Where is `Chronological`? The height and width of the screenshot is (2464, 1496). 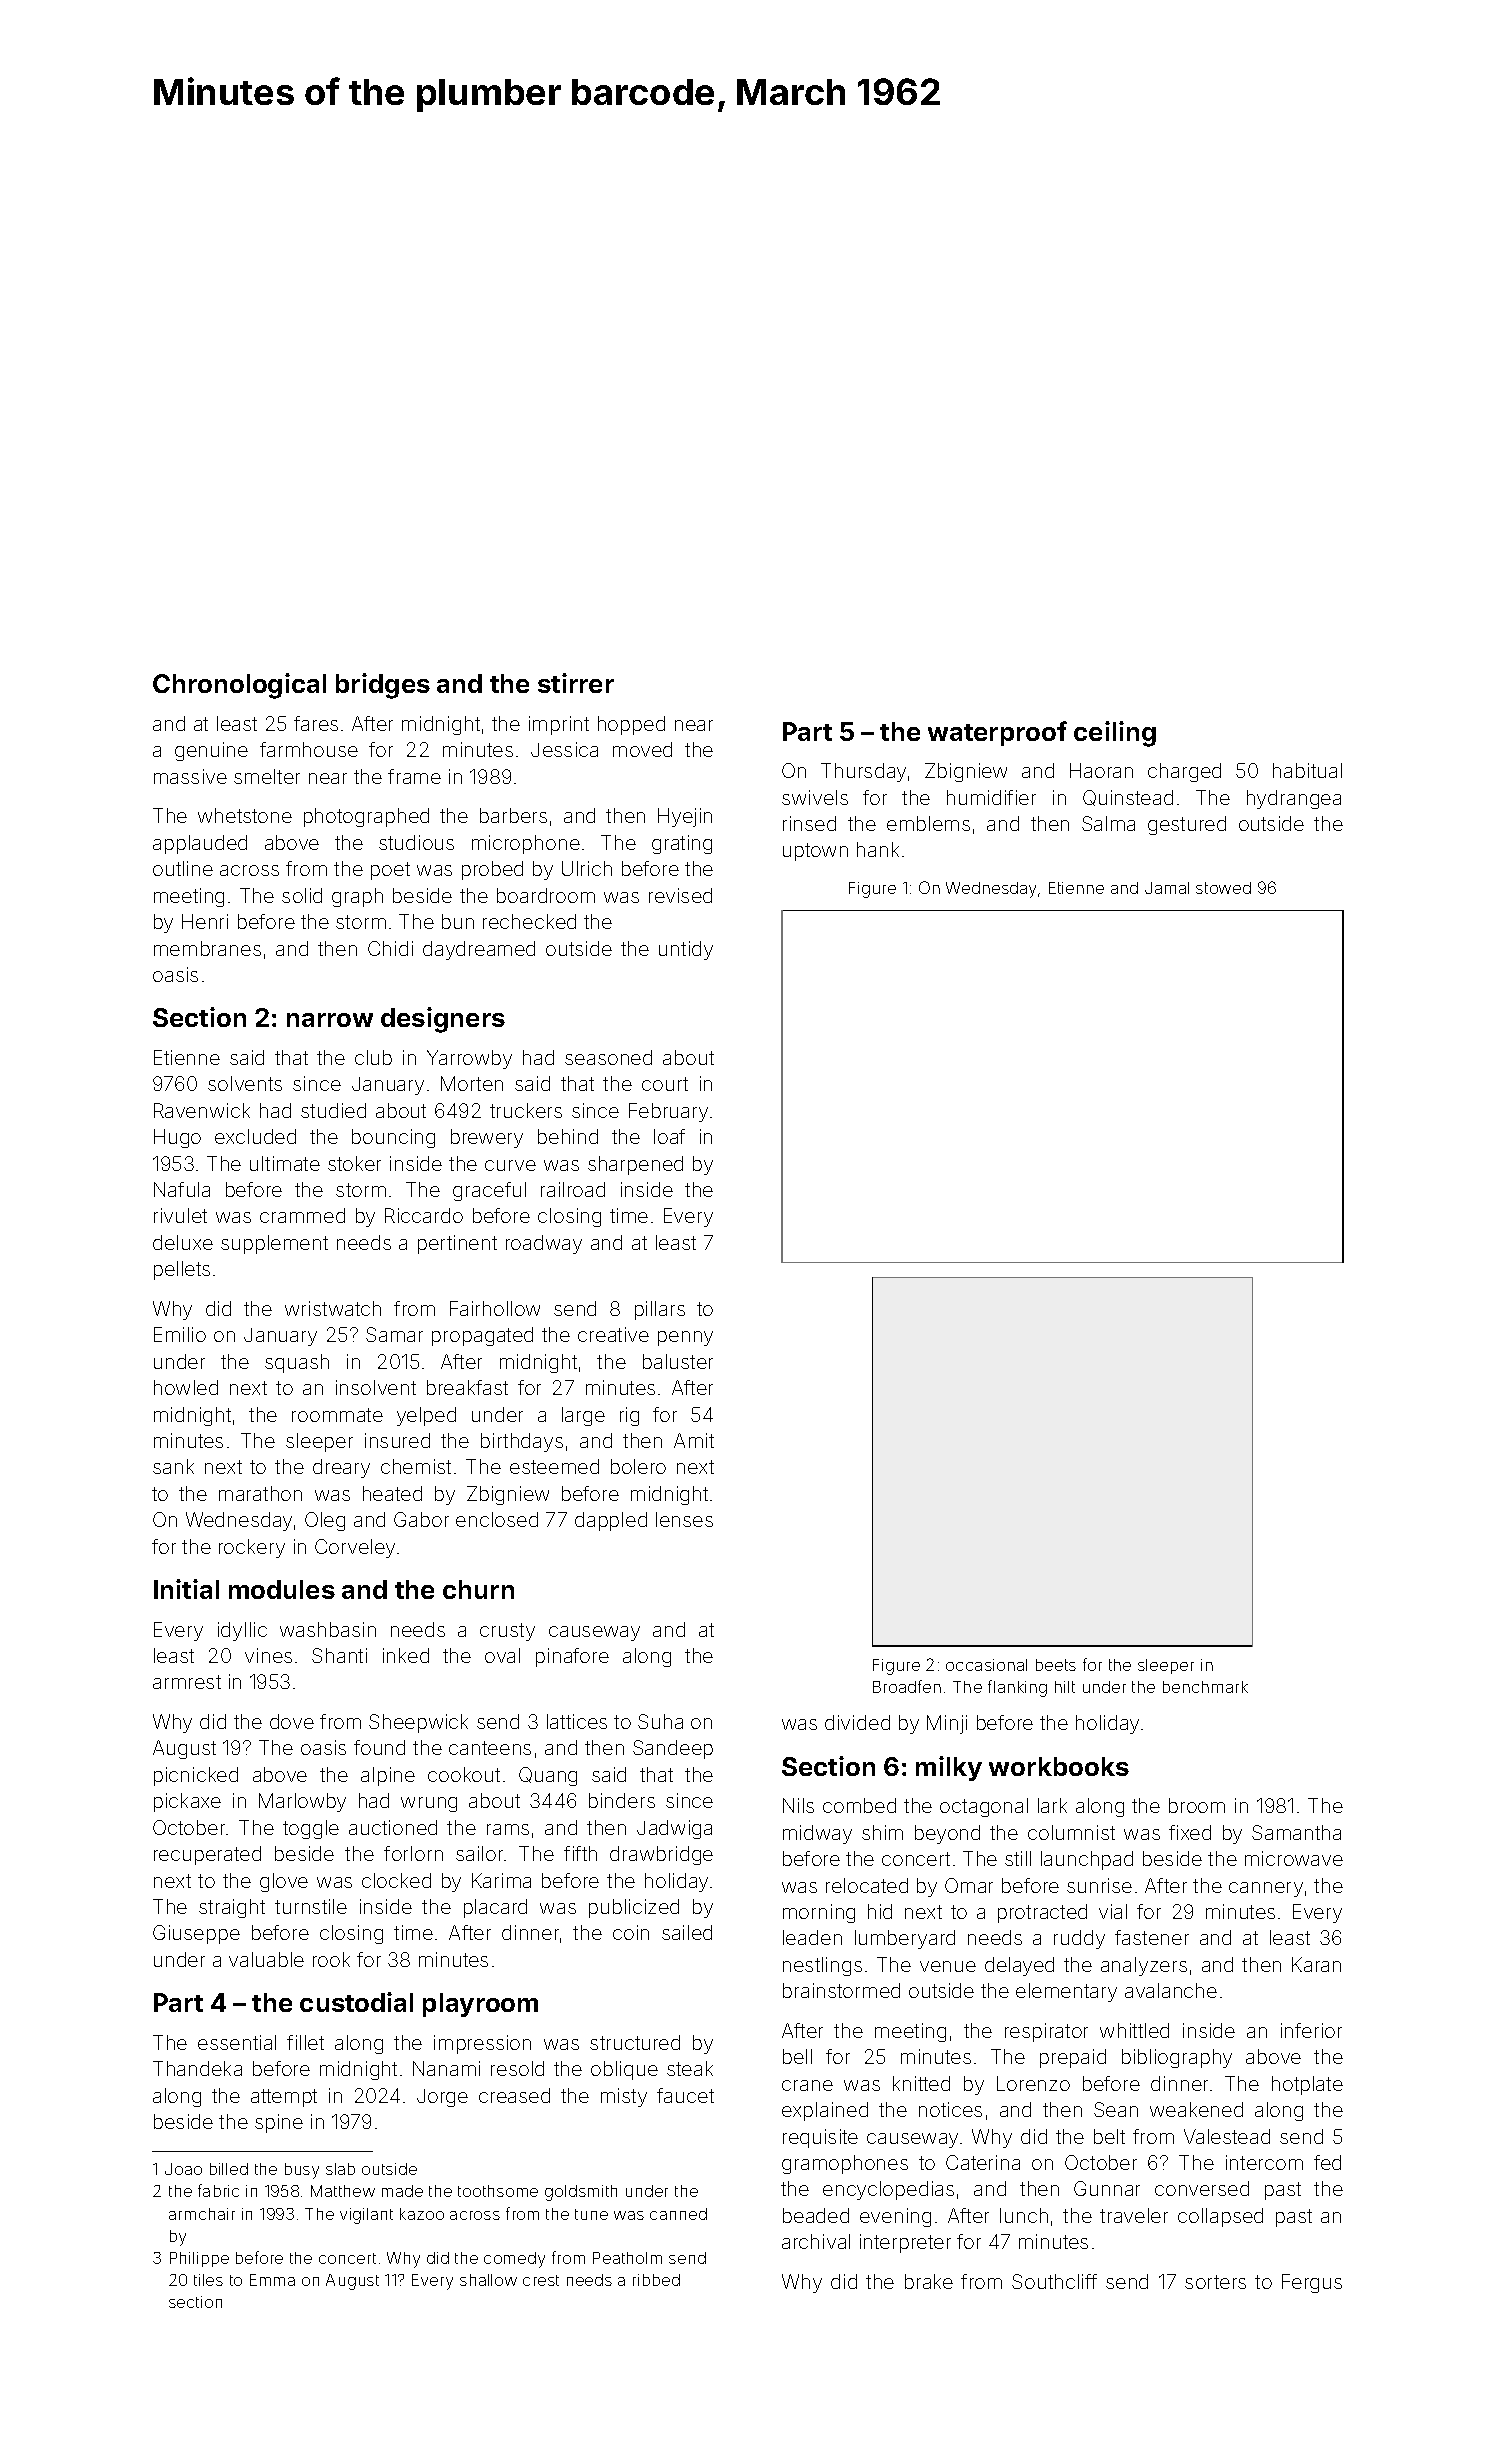 Chronological is located at coordinates (239, 686).
